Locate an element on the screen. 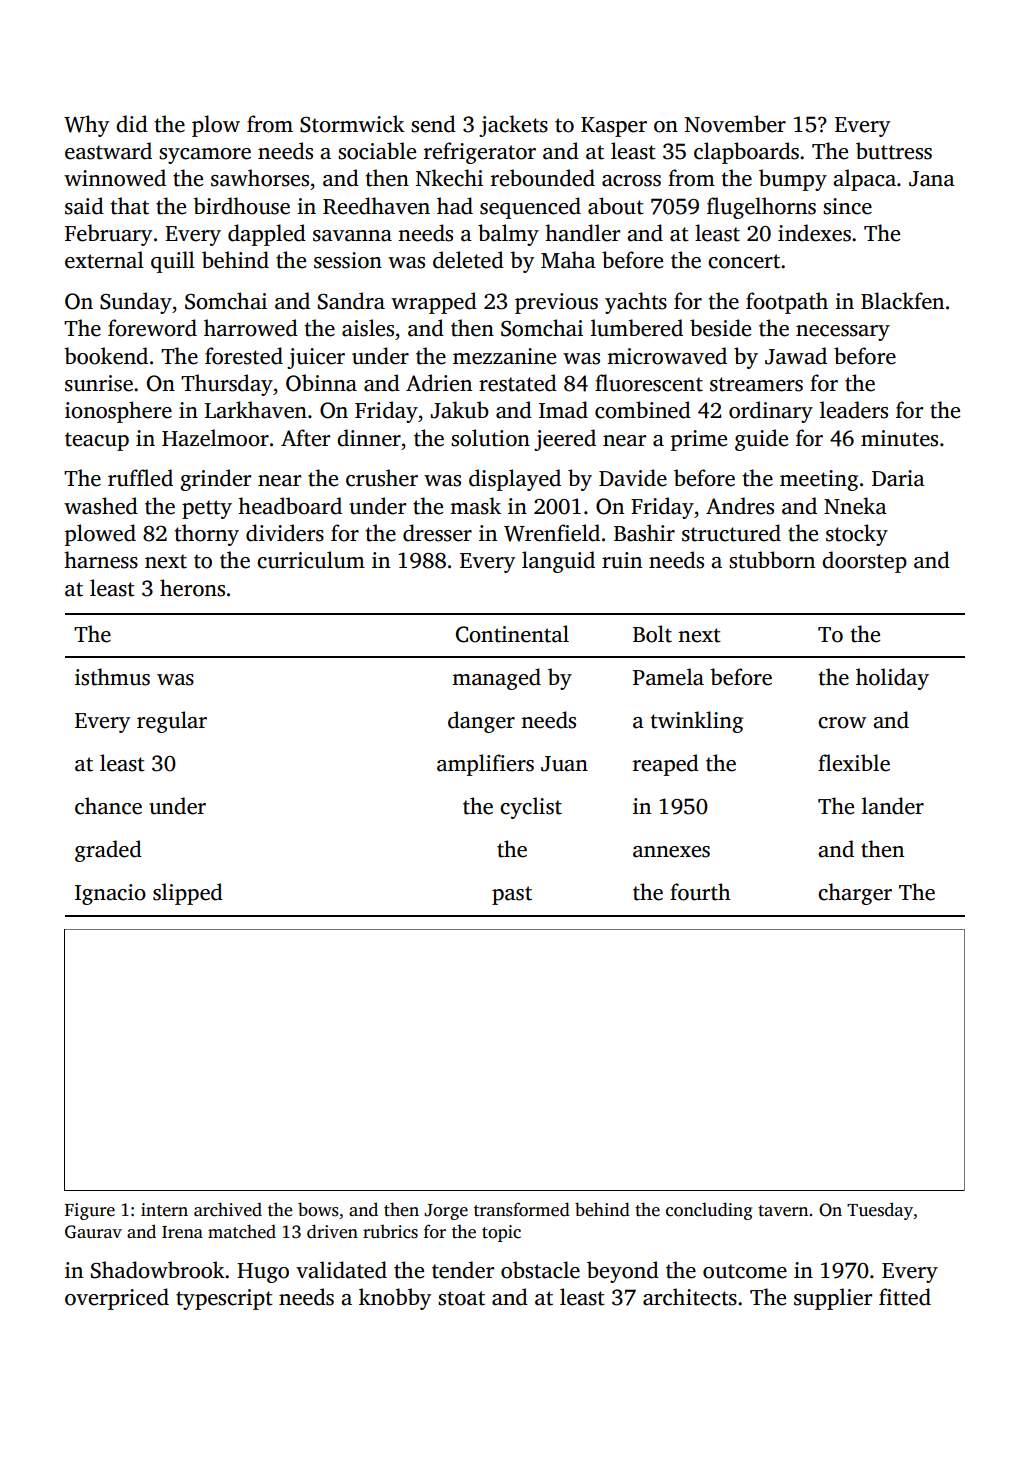 This screenshot has height=1462, width=1029. did is located at coordinates (132, 124).
